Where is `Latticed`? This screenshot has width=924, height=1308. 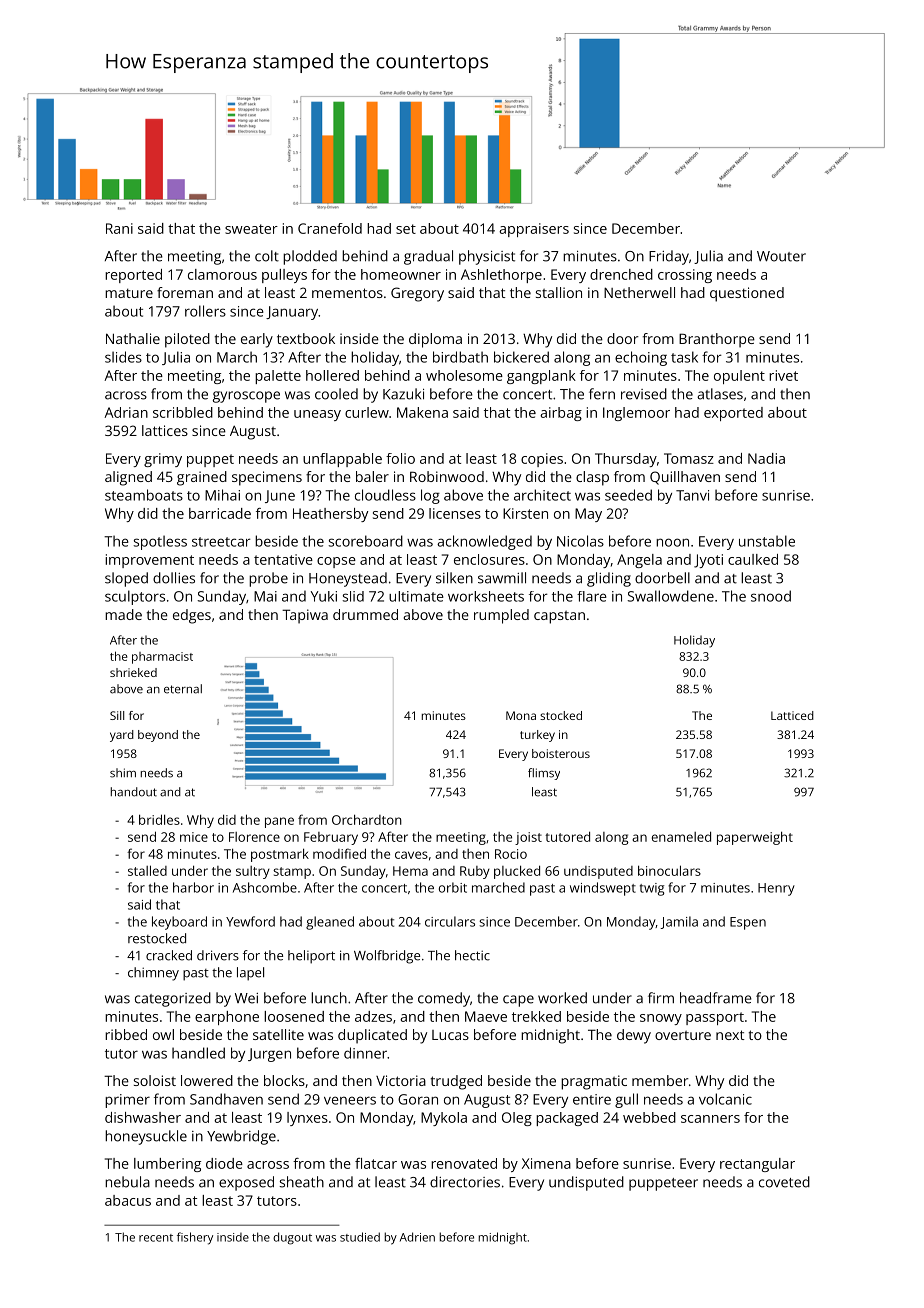
Latticed is located at coordinates (792, 715).
